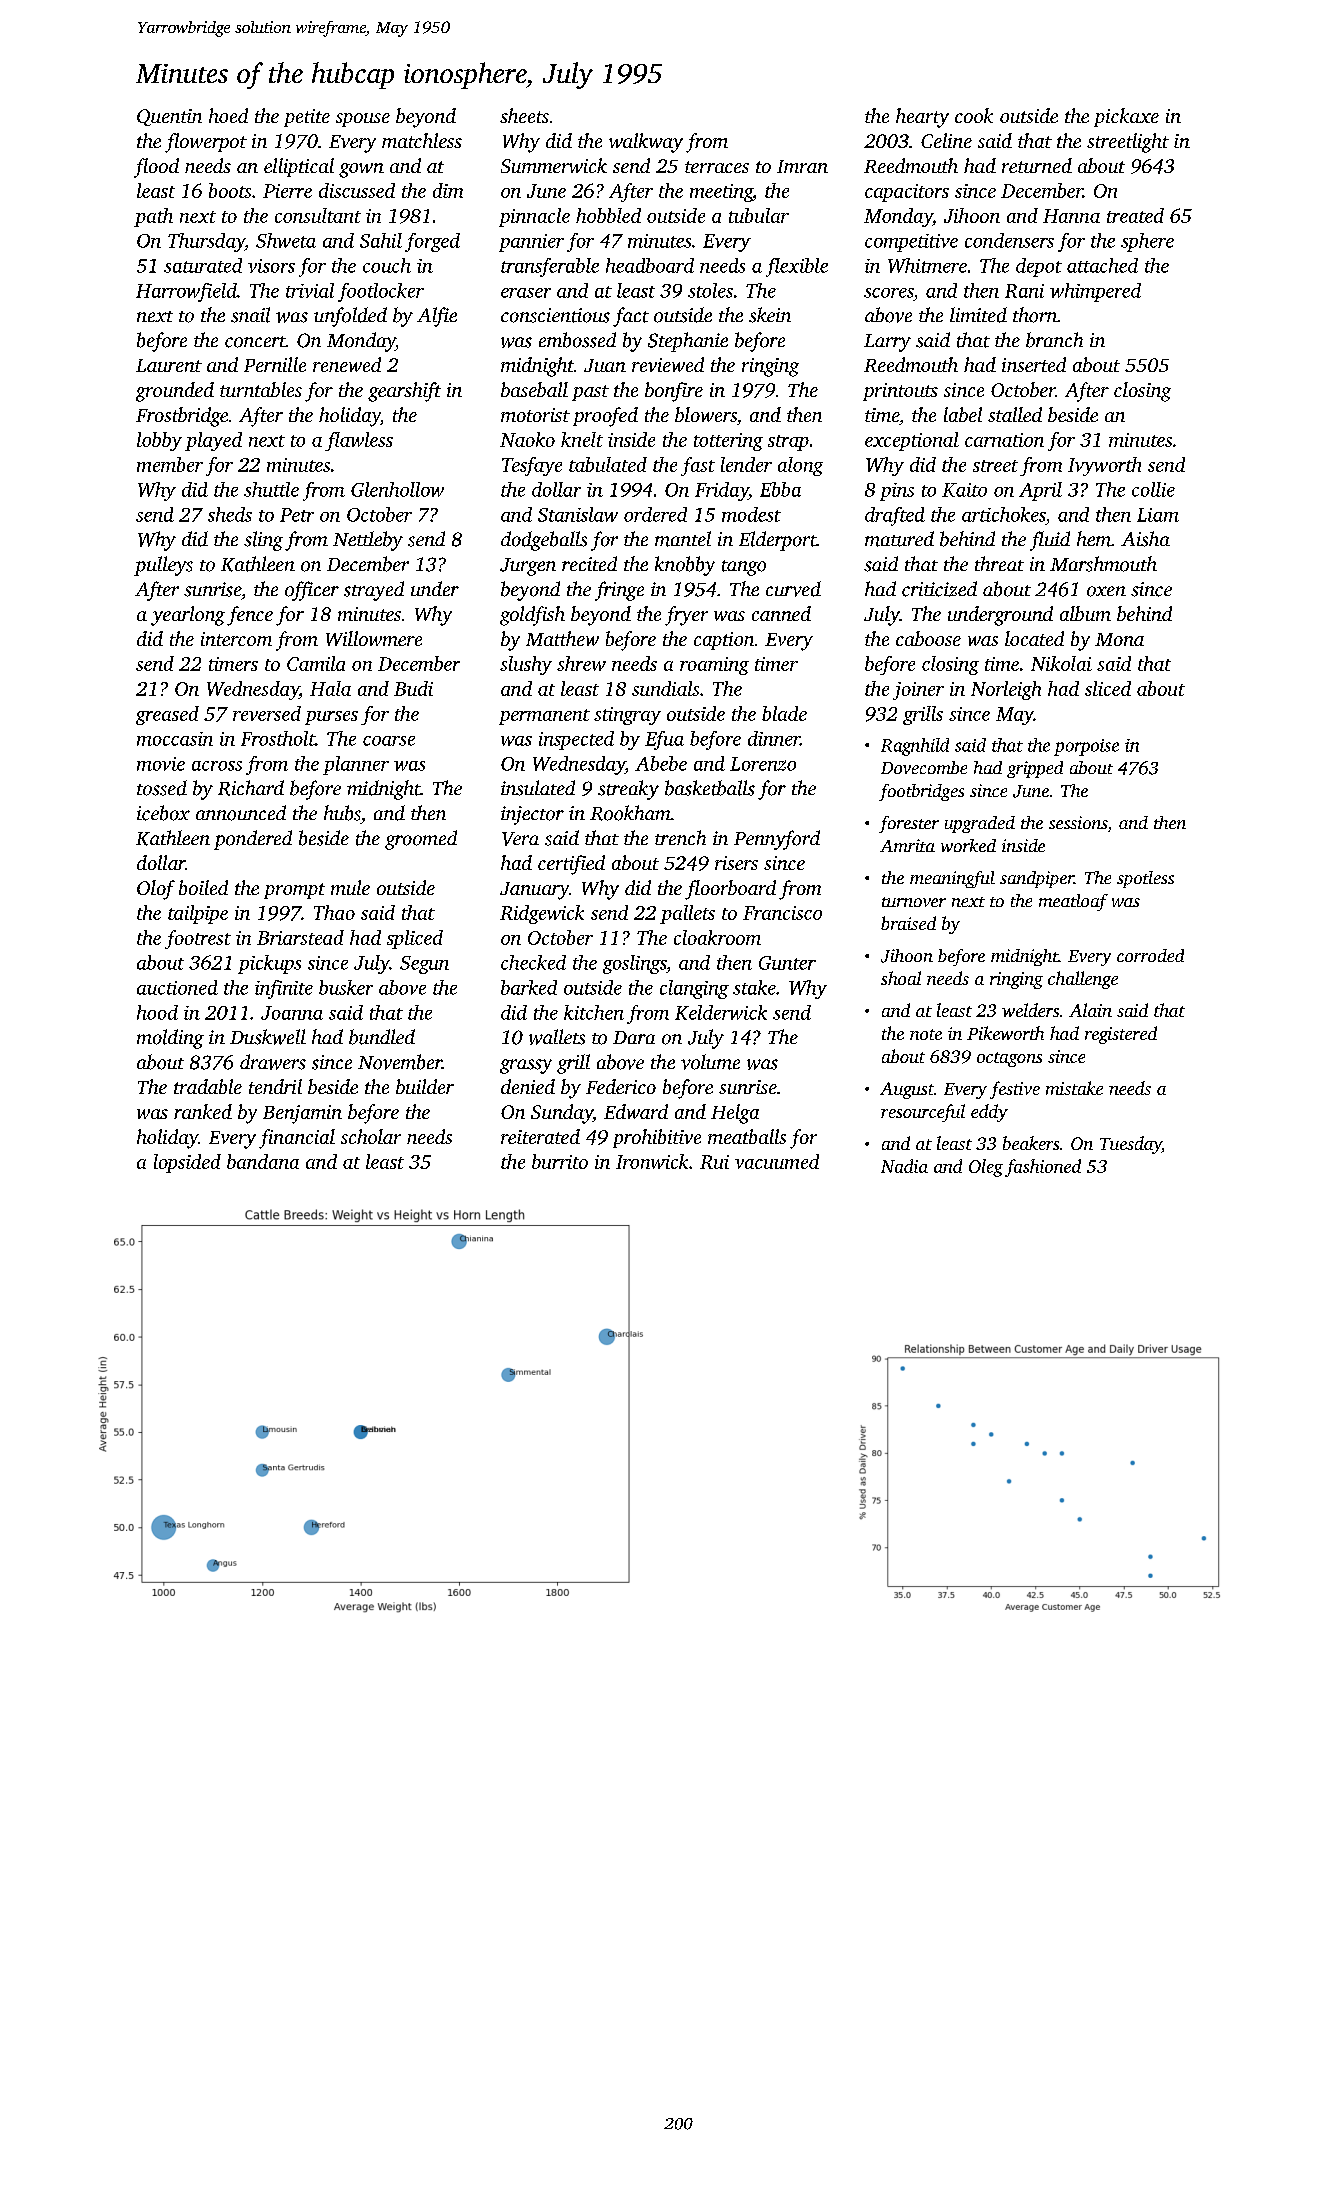 Image resolution: width=1329 pixels, height=2188 pixels. Describe the element at coordinates (627, 716) in the screenshot. I see `stingray` at that location.
